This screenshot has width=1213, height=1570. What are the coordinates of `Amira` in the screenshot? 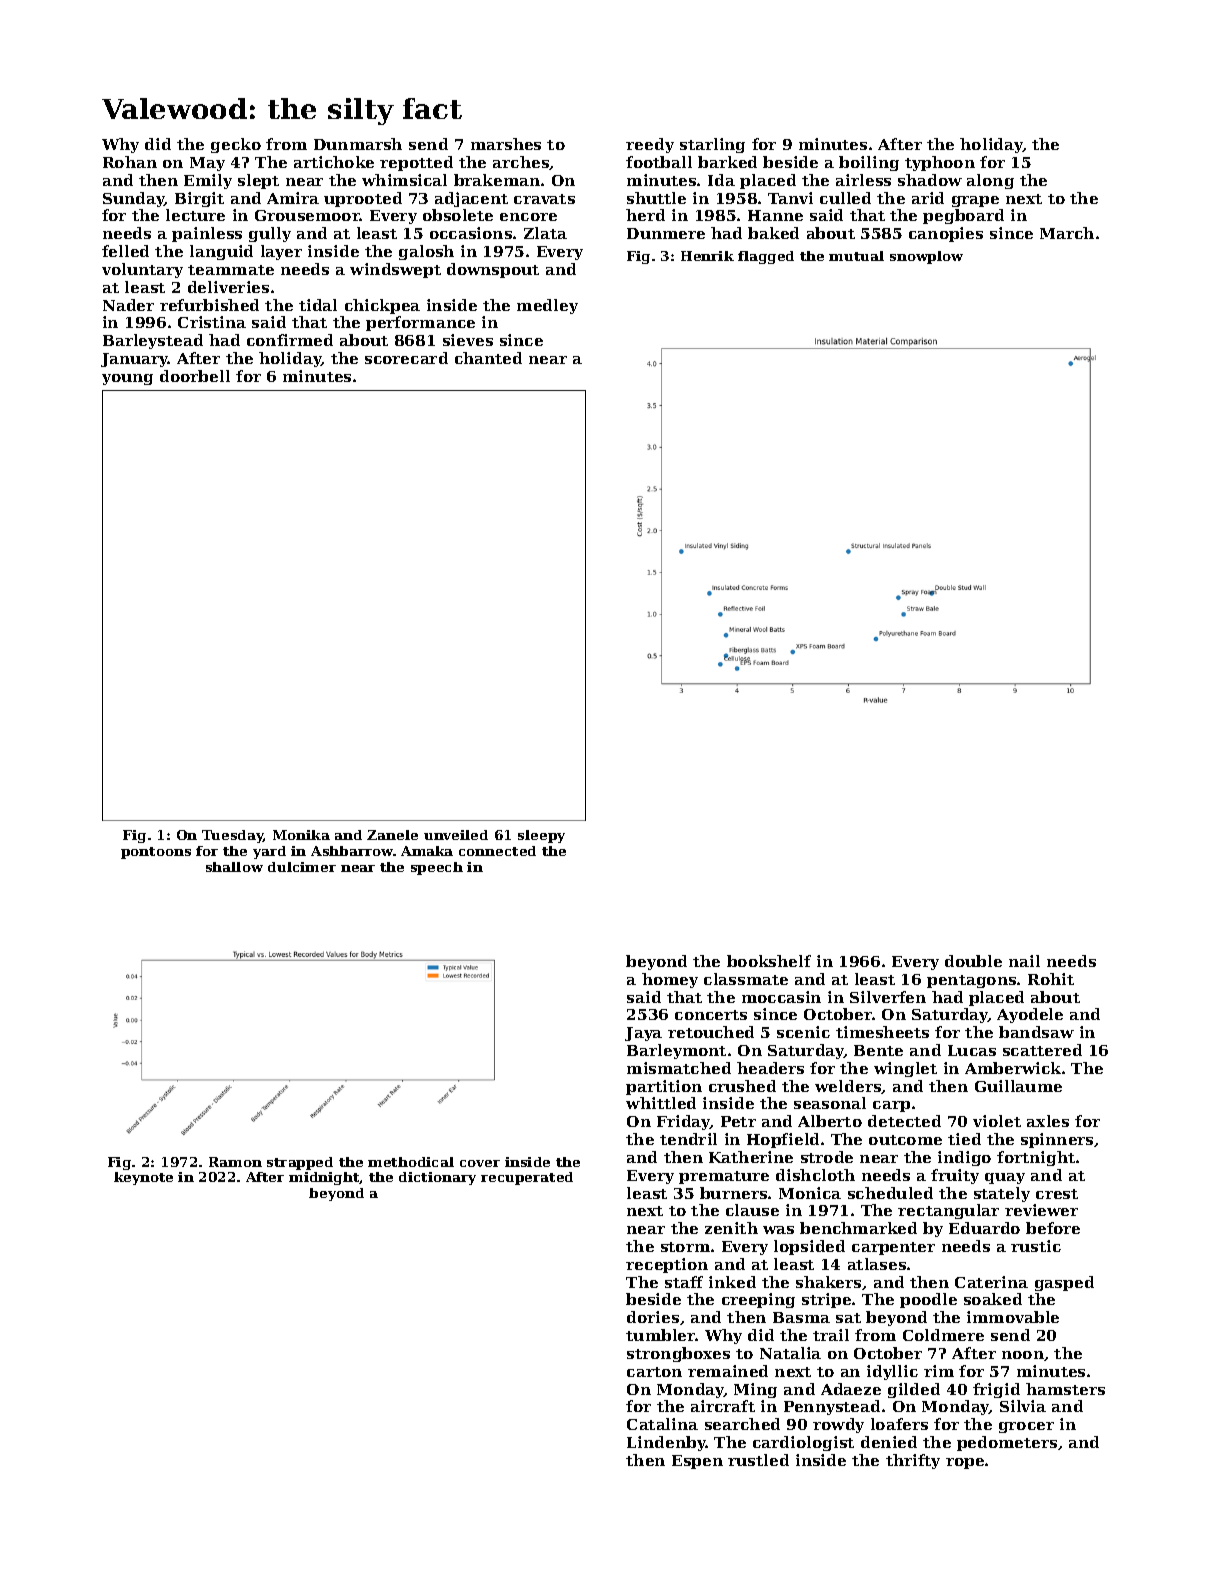 It's located at (293, 198).
